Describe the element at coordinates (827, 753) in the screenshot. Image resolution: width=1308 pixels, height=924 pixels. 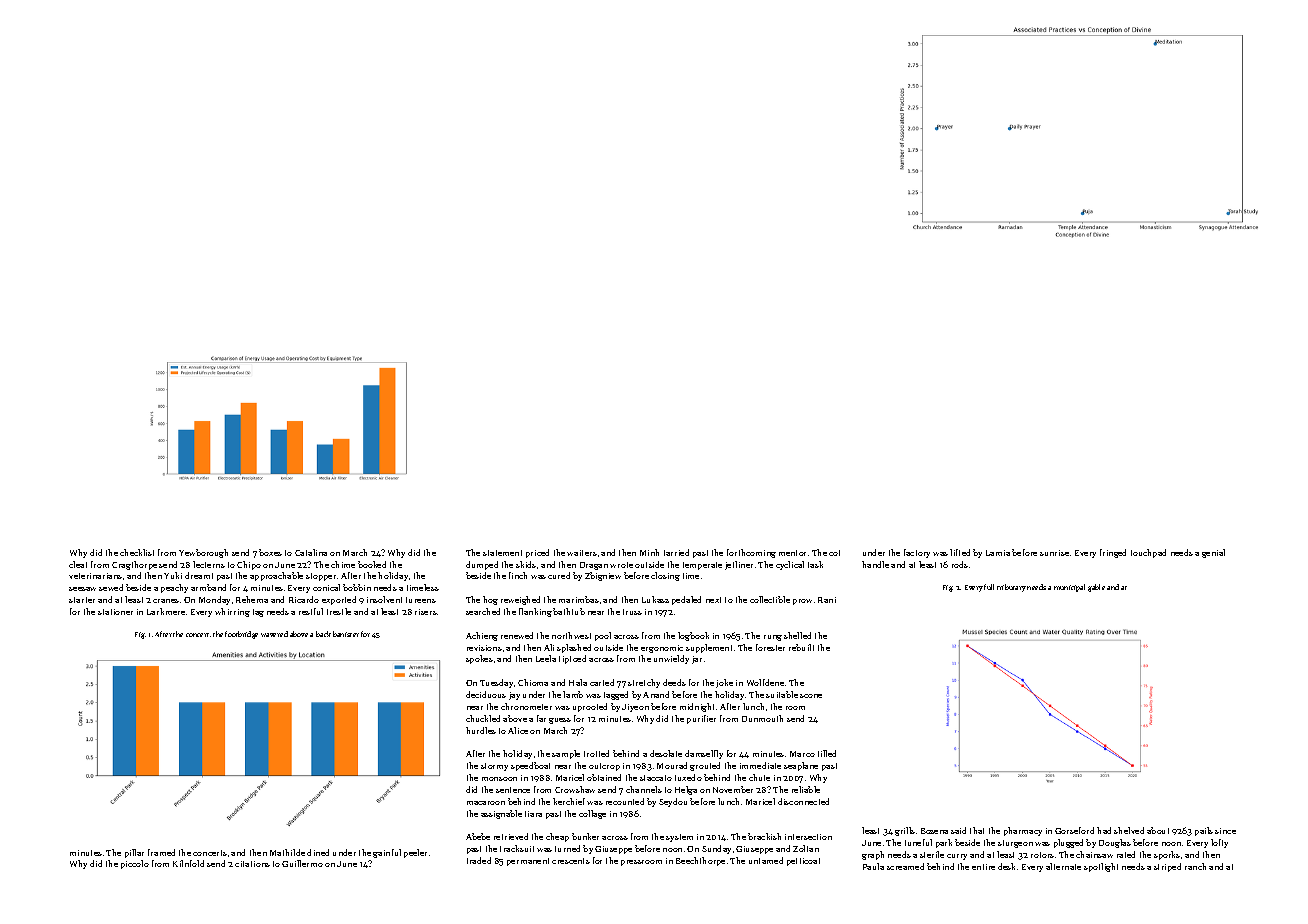
I see `tilled` at that location.
